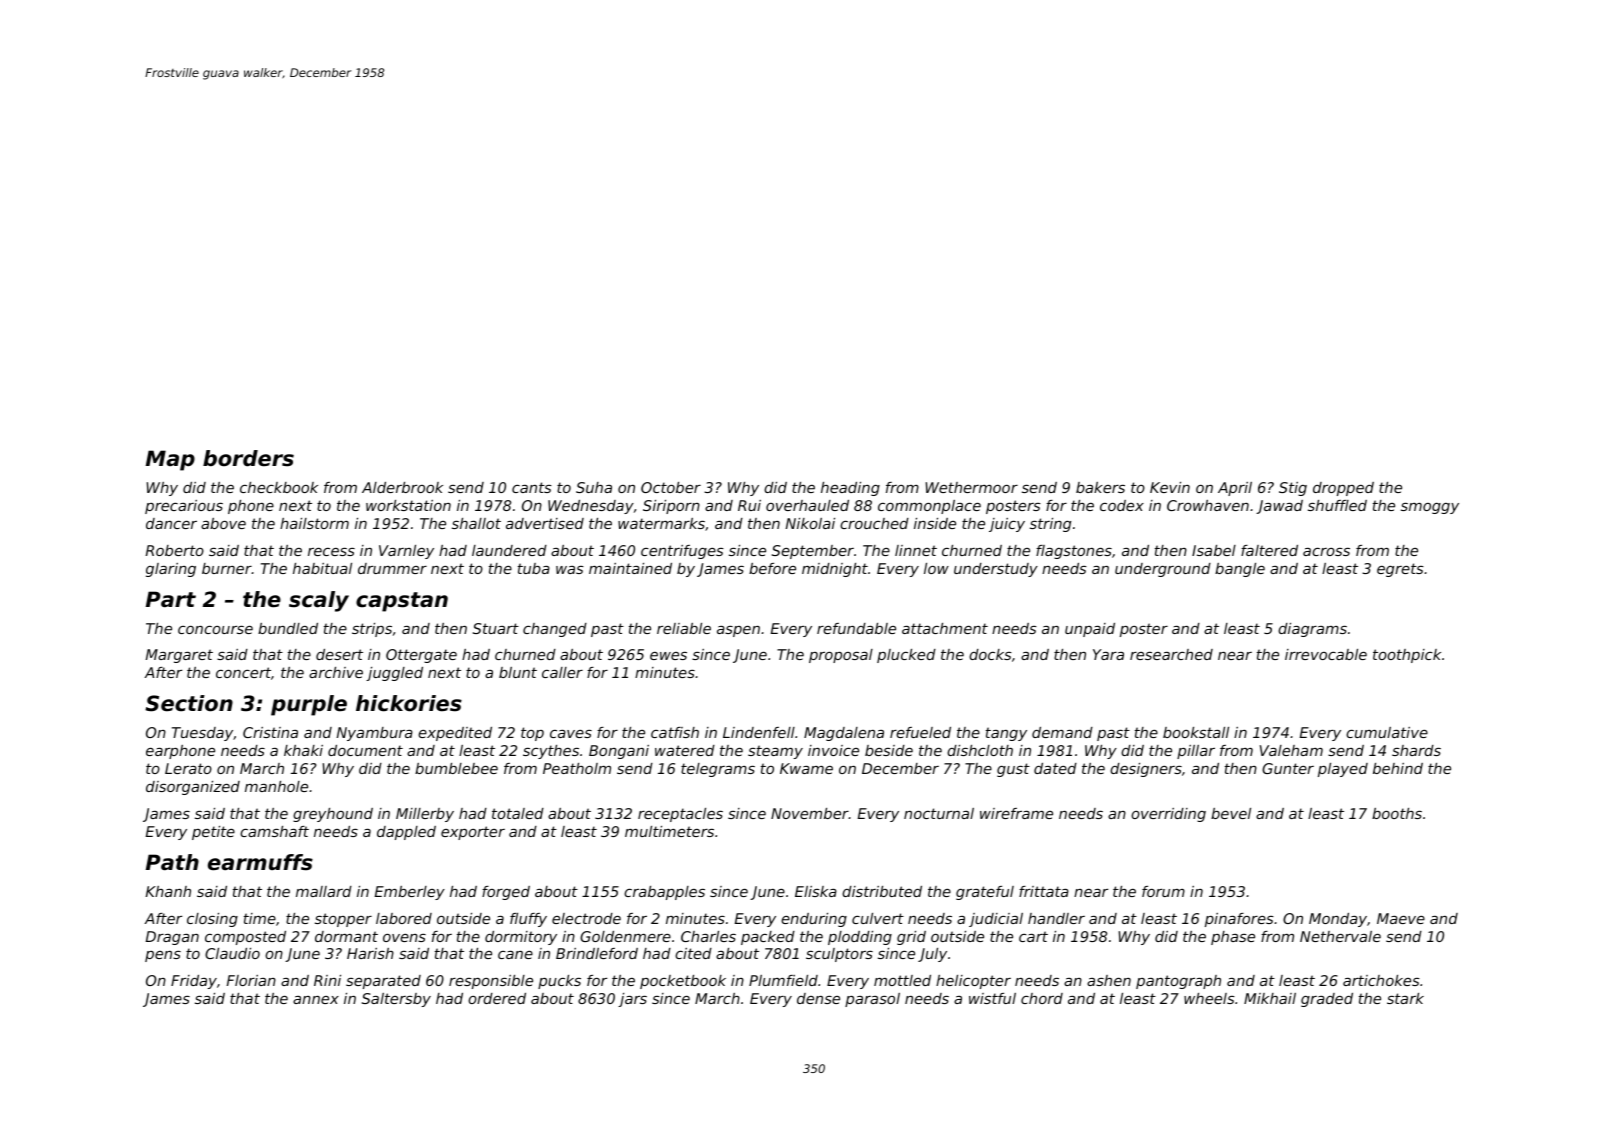 The height and width of the document is (1135, 1606). What do you see at coordinates (402, 602) in the document?
I see `capstan` at bounding box center [402, 602].
